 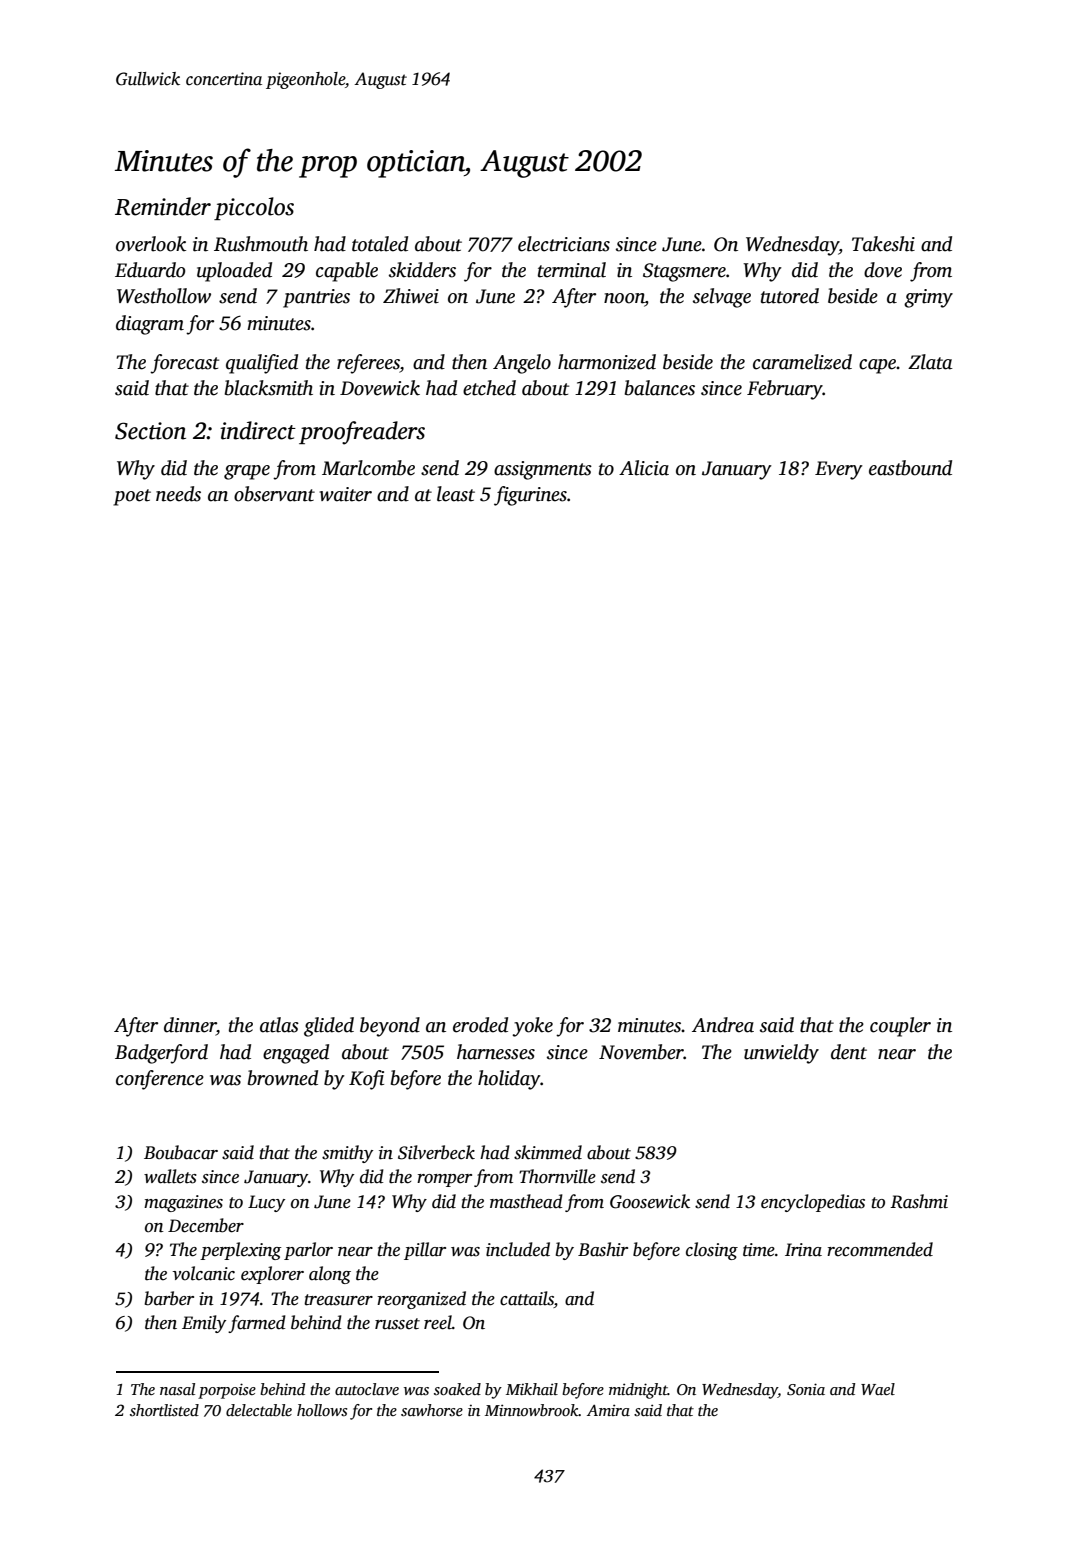 What do you see at coordinates (274, 494) in the screenshot?
I see `observant` at bounding box center [274, 494].
